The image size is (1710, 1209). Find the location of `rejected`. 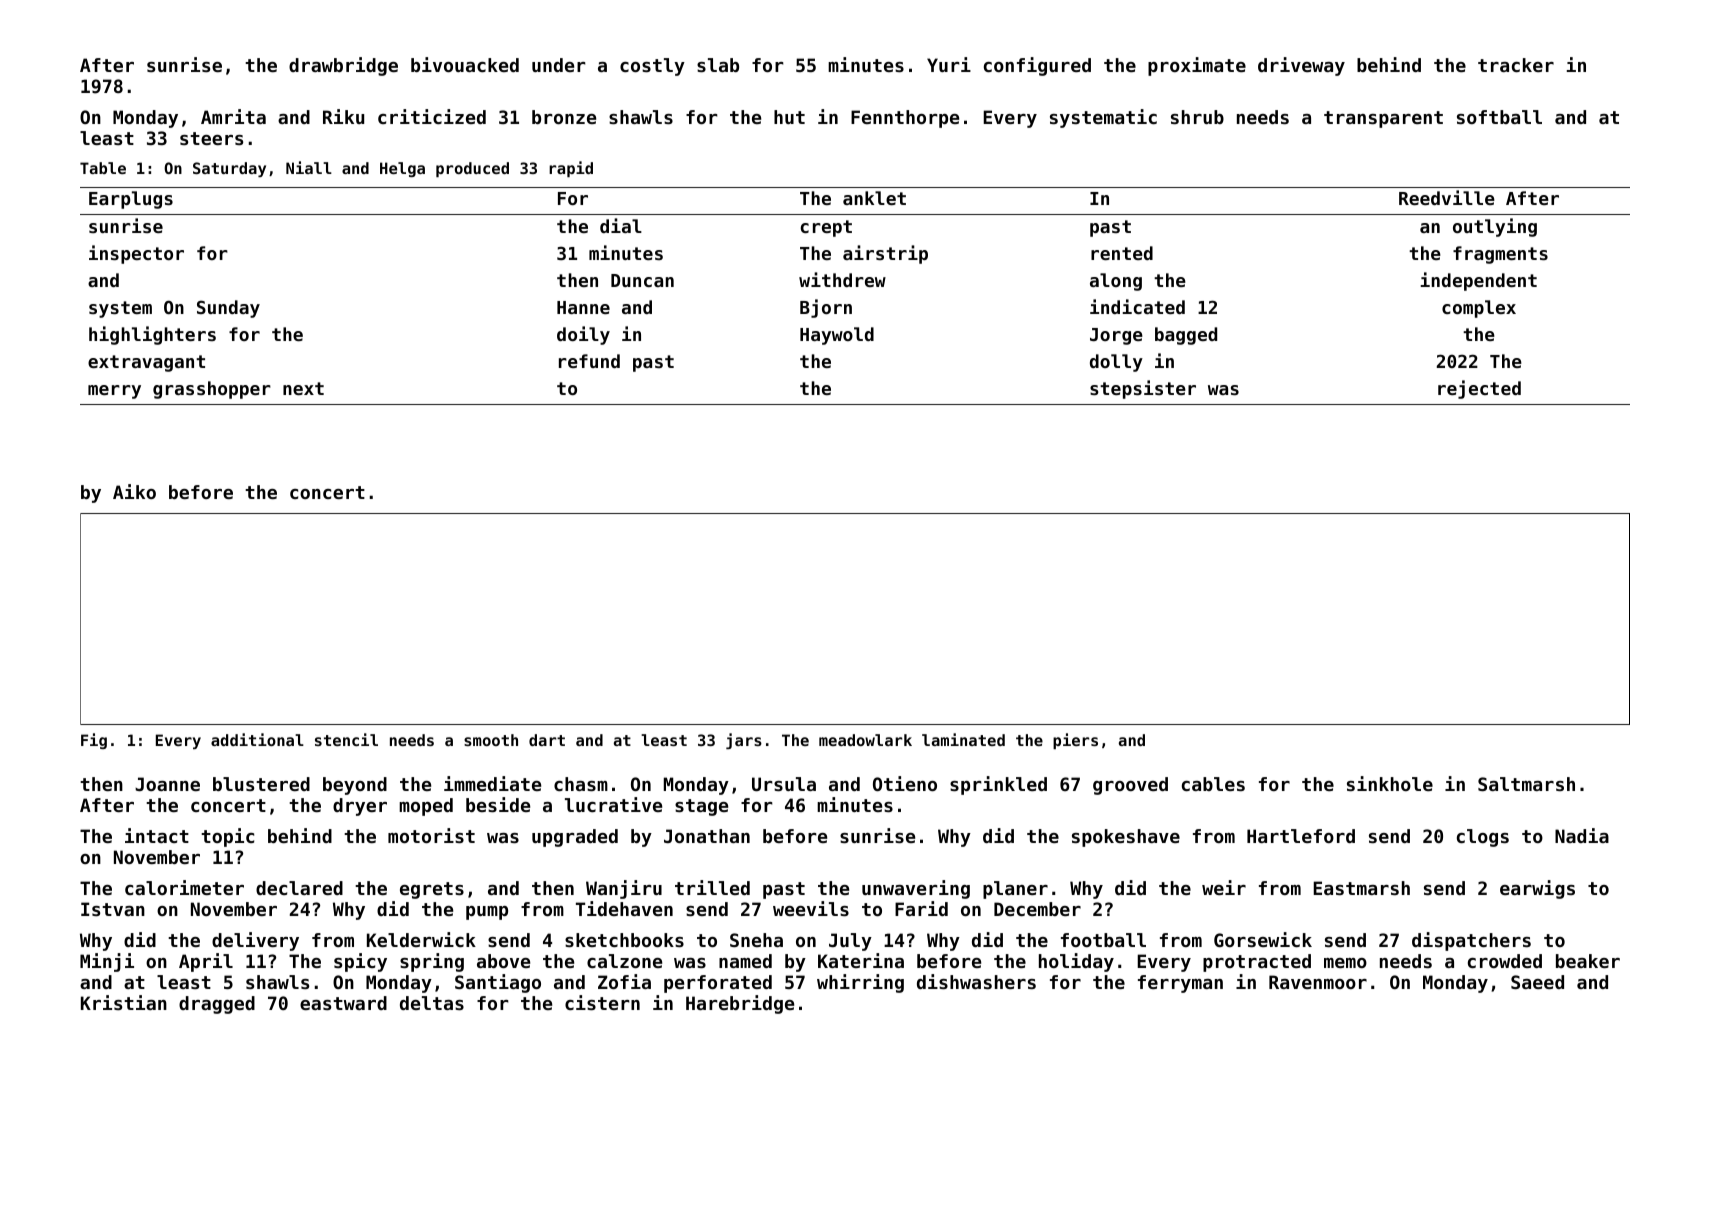

rejected is located at coordinates (1479, 389).
